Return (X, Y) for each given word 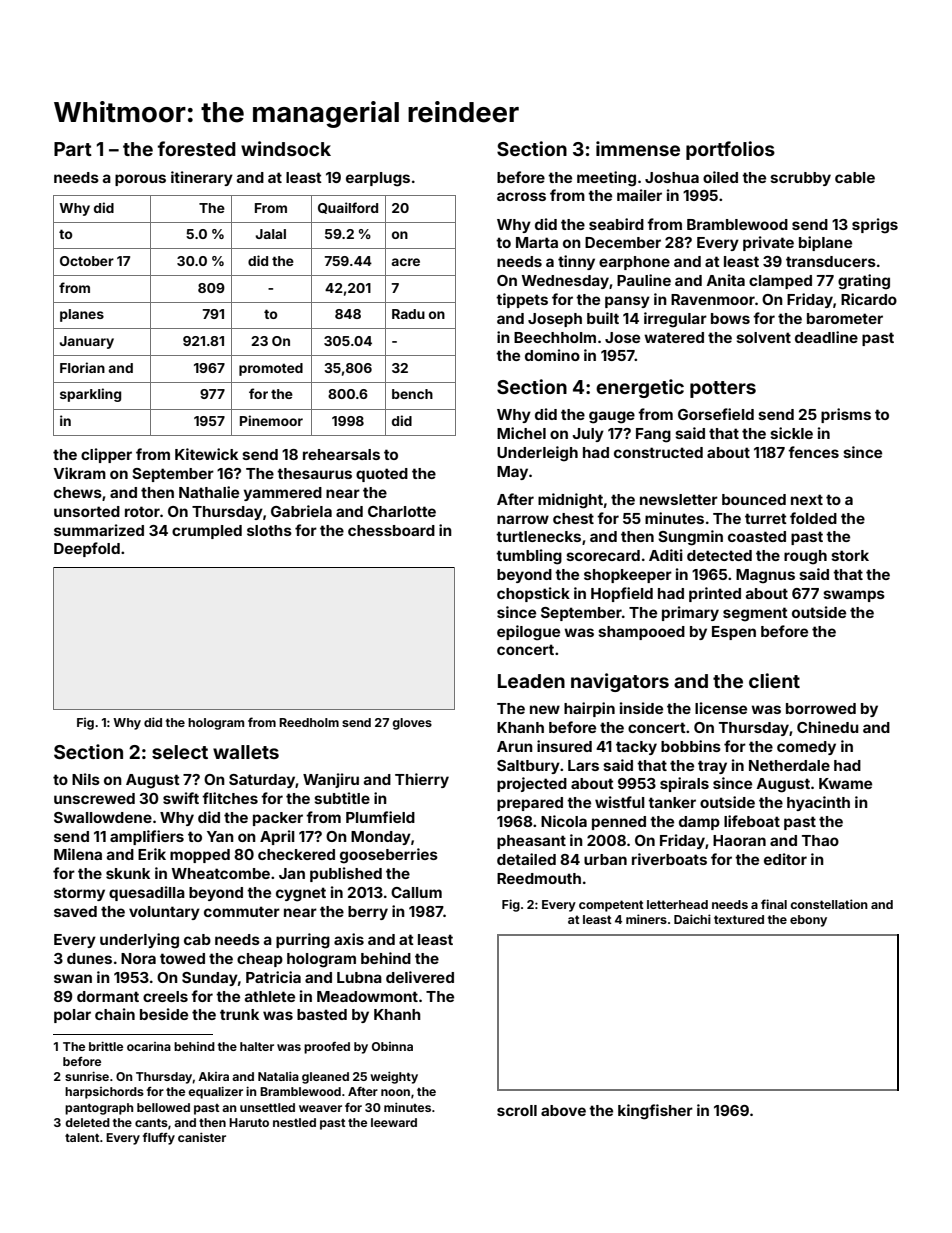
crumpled (207, 532)
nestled (294, 1122)
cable (855, 177)
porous (140, 180)
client (774, 680)
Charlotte (402, 511)
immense (638, 148)
